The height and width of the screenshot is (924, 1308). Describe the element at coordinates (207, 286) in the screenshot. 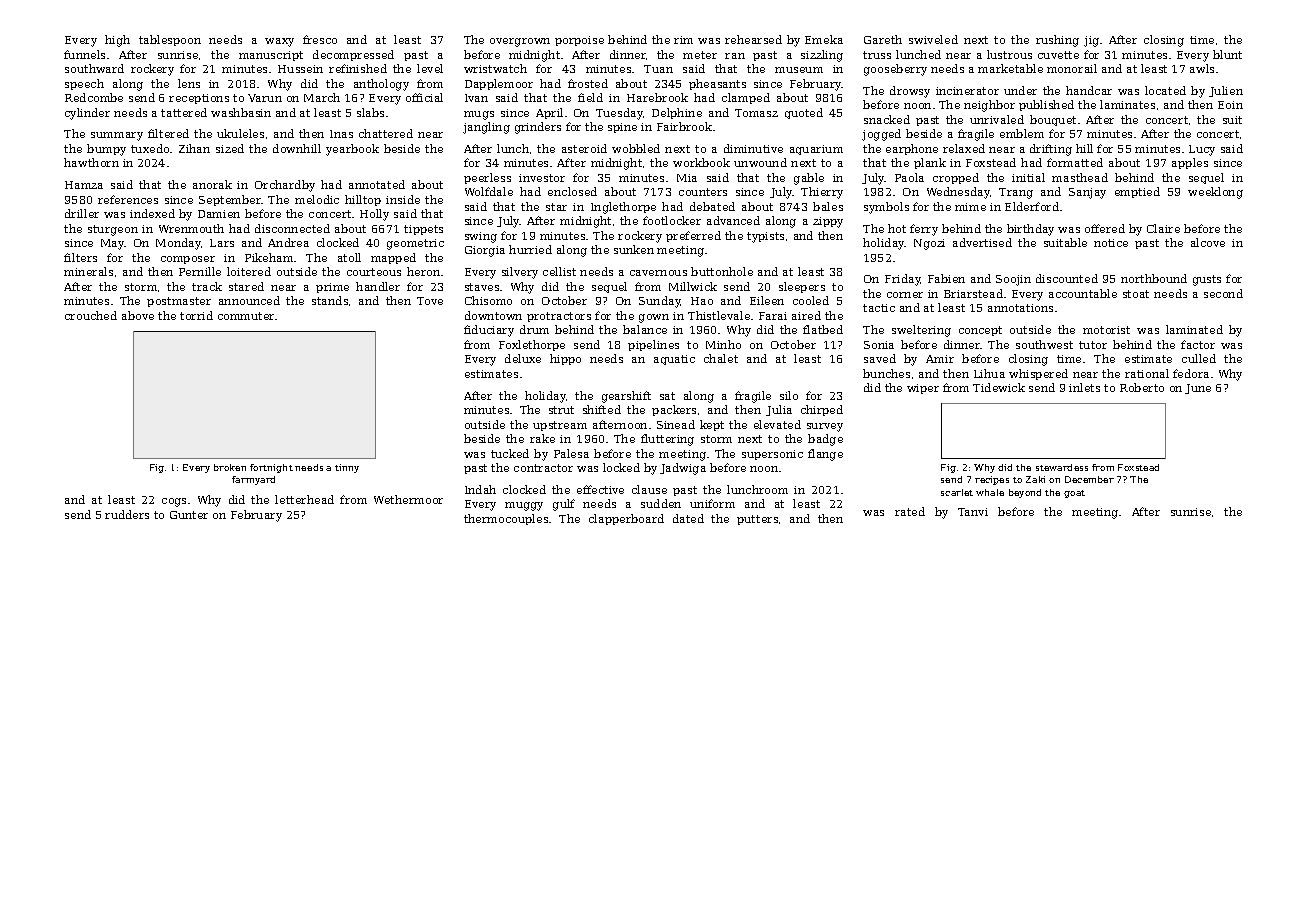

I see `track` at that location.
